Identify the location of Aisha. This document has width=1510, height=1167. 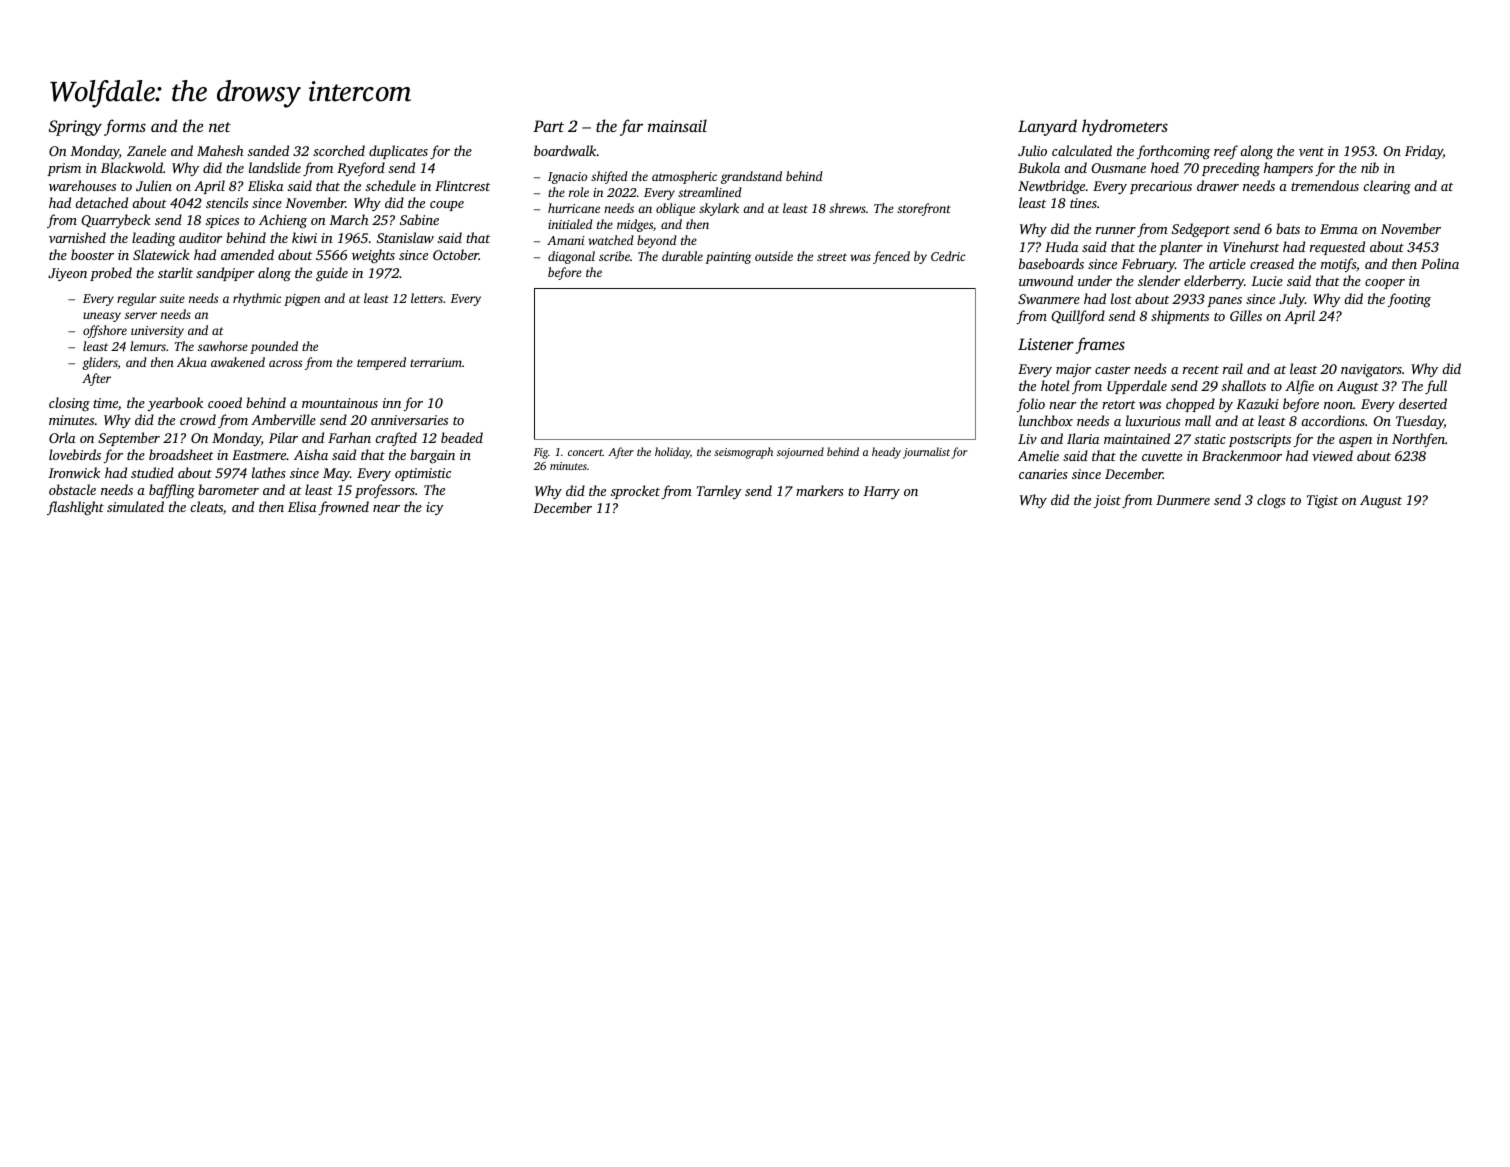
(311, 454).
